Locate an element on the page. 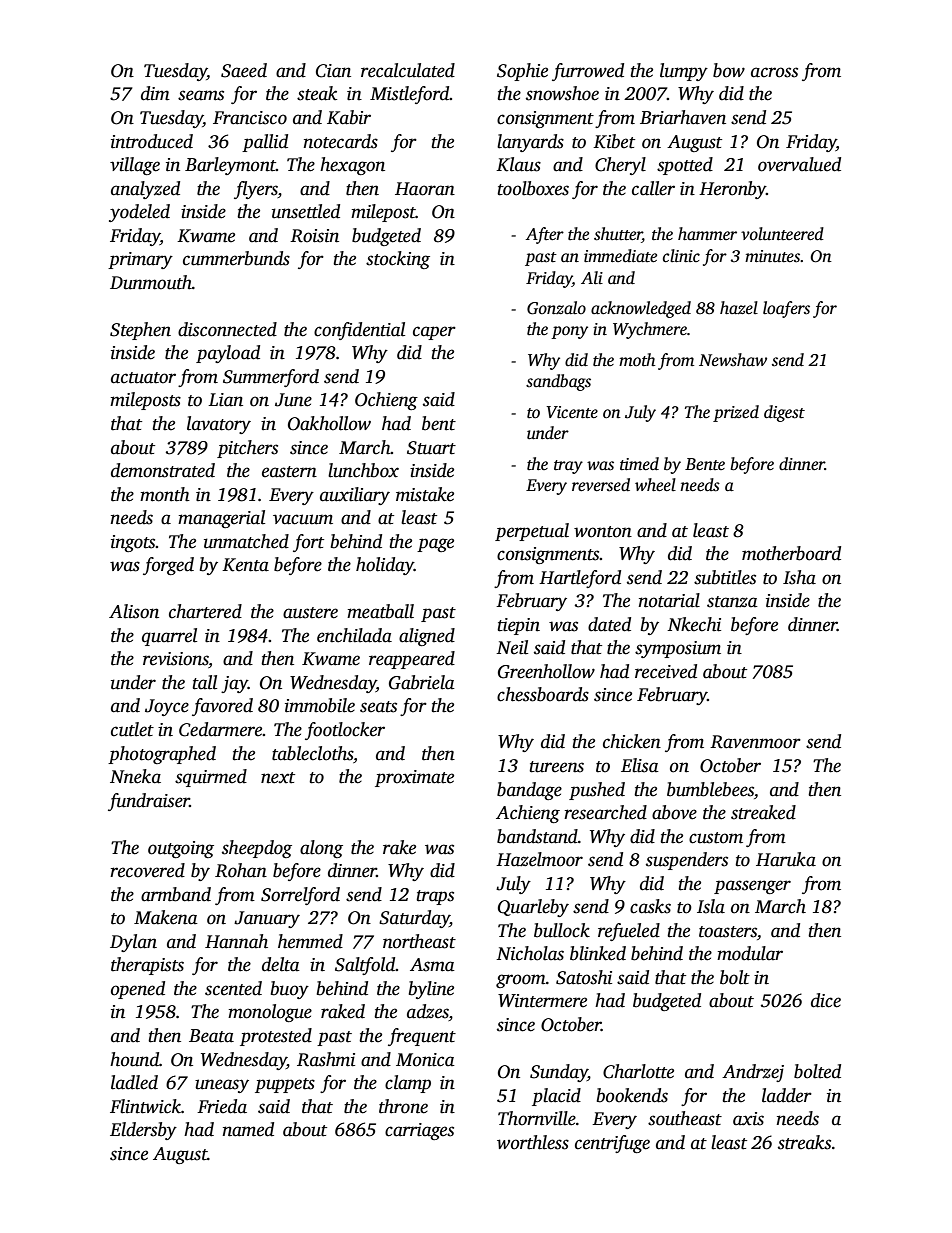 The width and height of the page is (952, 1233). digest is located at coordinates (784, 413).
